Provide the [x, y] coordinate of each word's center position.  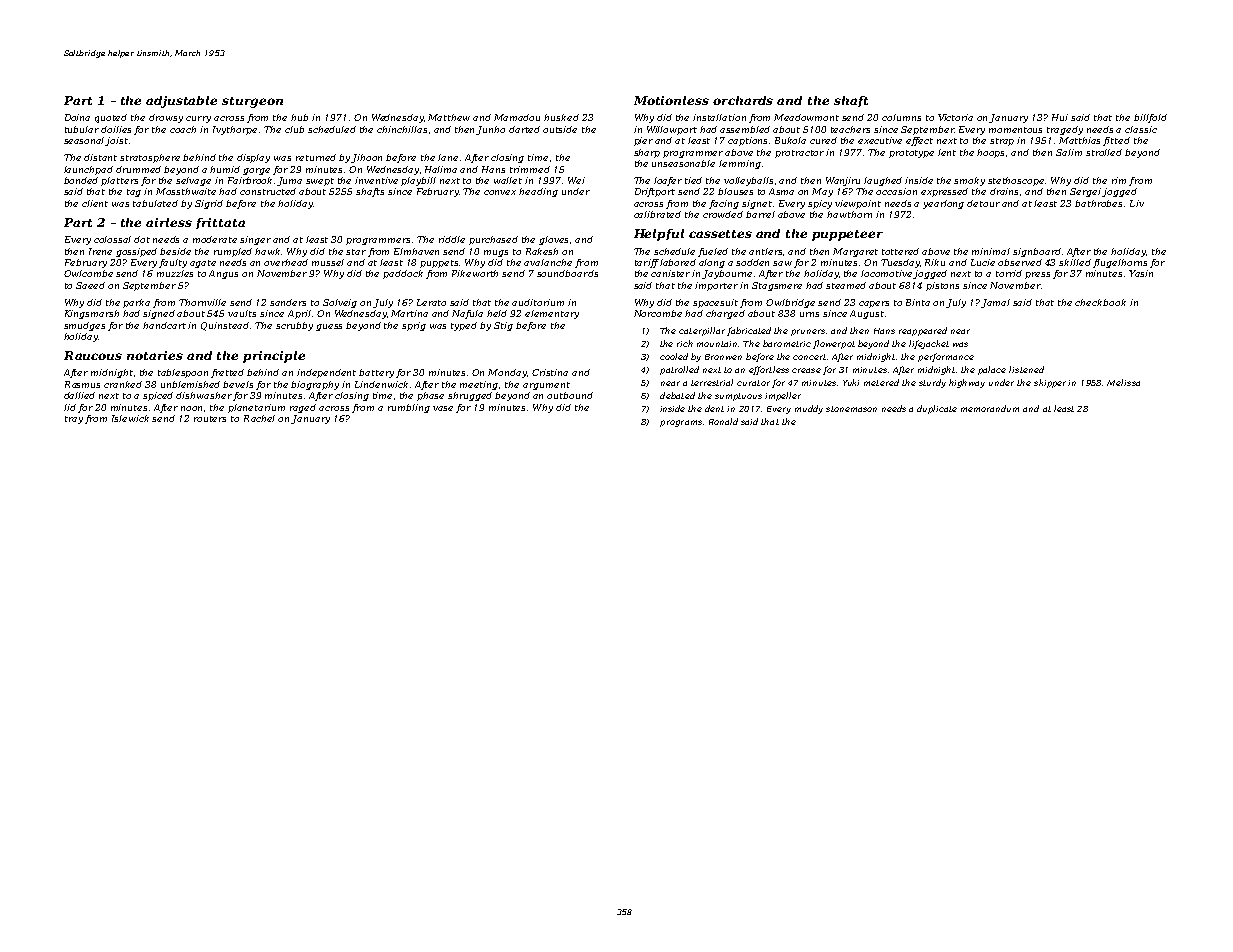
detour [983, 203]
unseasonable [683, 163]
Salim [1069, 152]
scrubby [294, 326]
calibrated [657, 214]
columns [901, 117]
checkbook [1100, 302]
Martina [409, 313]
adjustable [181, 102]
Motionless [671, 100]
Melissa [1123, 382]
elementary [552, 314]
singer [255, 240]
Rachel [259, 418]
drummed [138, 169]
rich [685, 343]
